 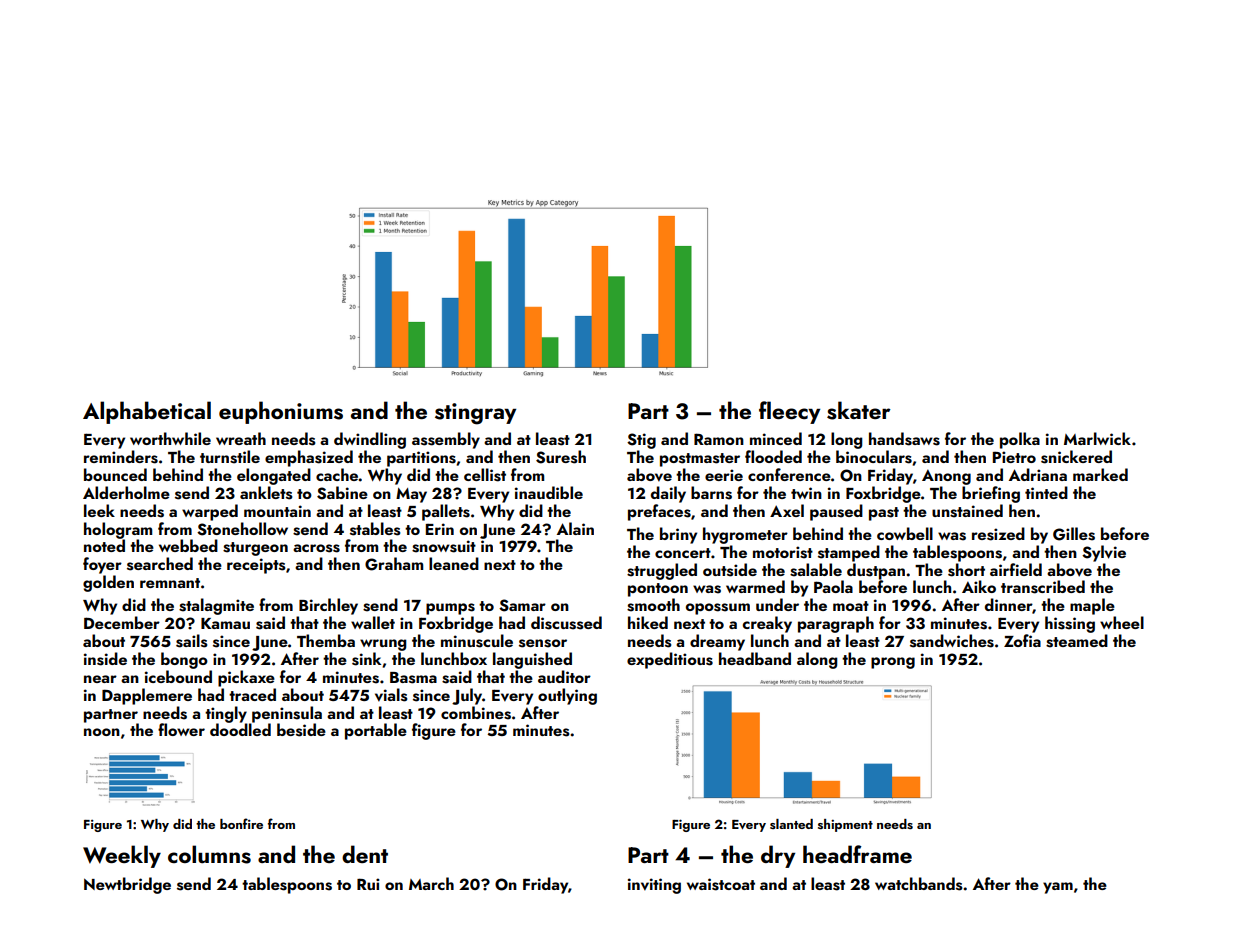 What do you see at coordinates (845, 825) in the document?
I see `shipment` at bounding box center [845, 825].
